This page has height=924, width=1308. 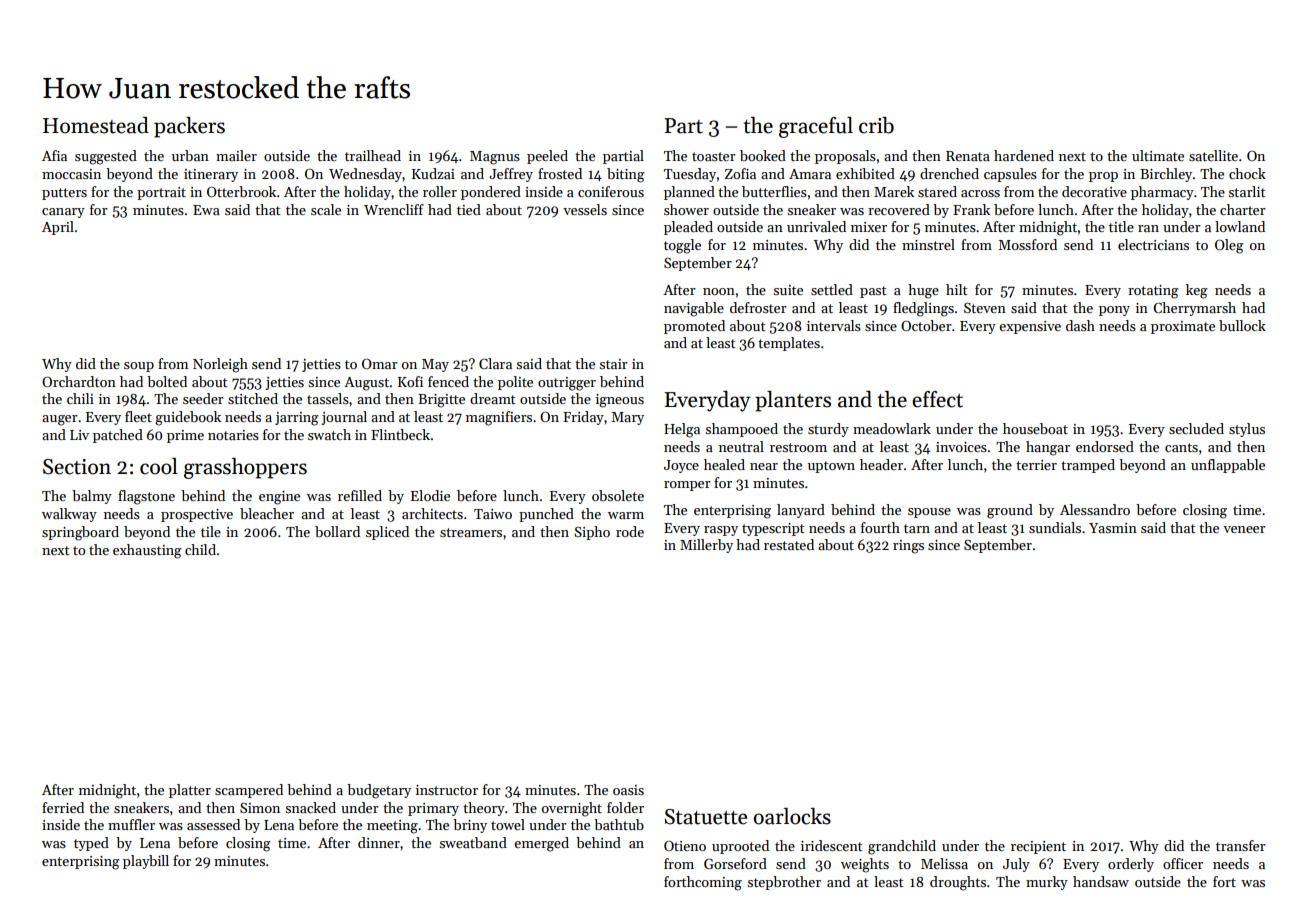 I want to click on chili, so click(x=80, y=398).
